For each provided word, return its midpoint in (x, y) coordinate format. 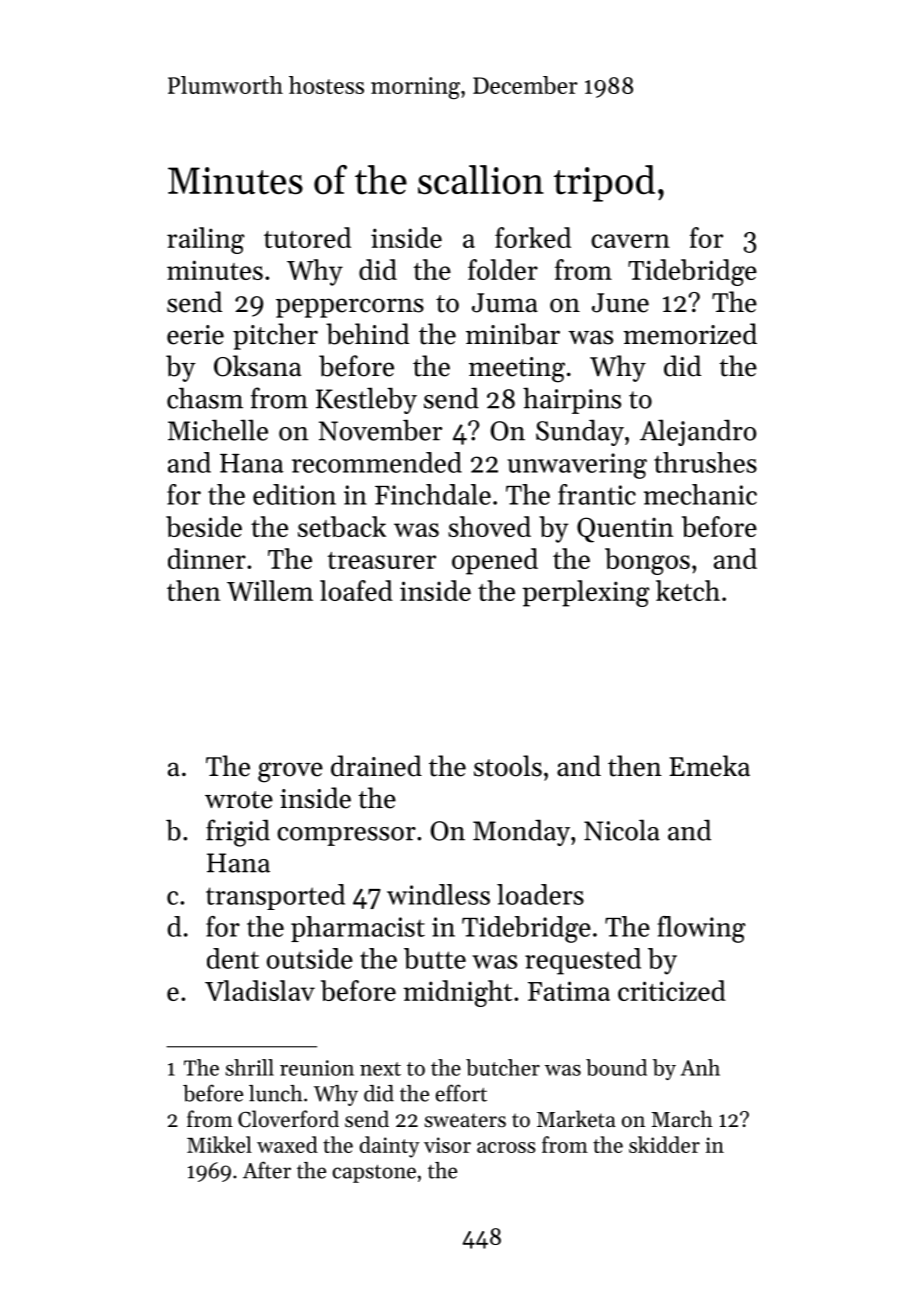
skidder (664, 1144)
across (506, 1147)
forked (533, 237)
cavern (630, 241)
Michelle (218, 430)
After (267, 1170)
